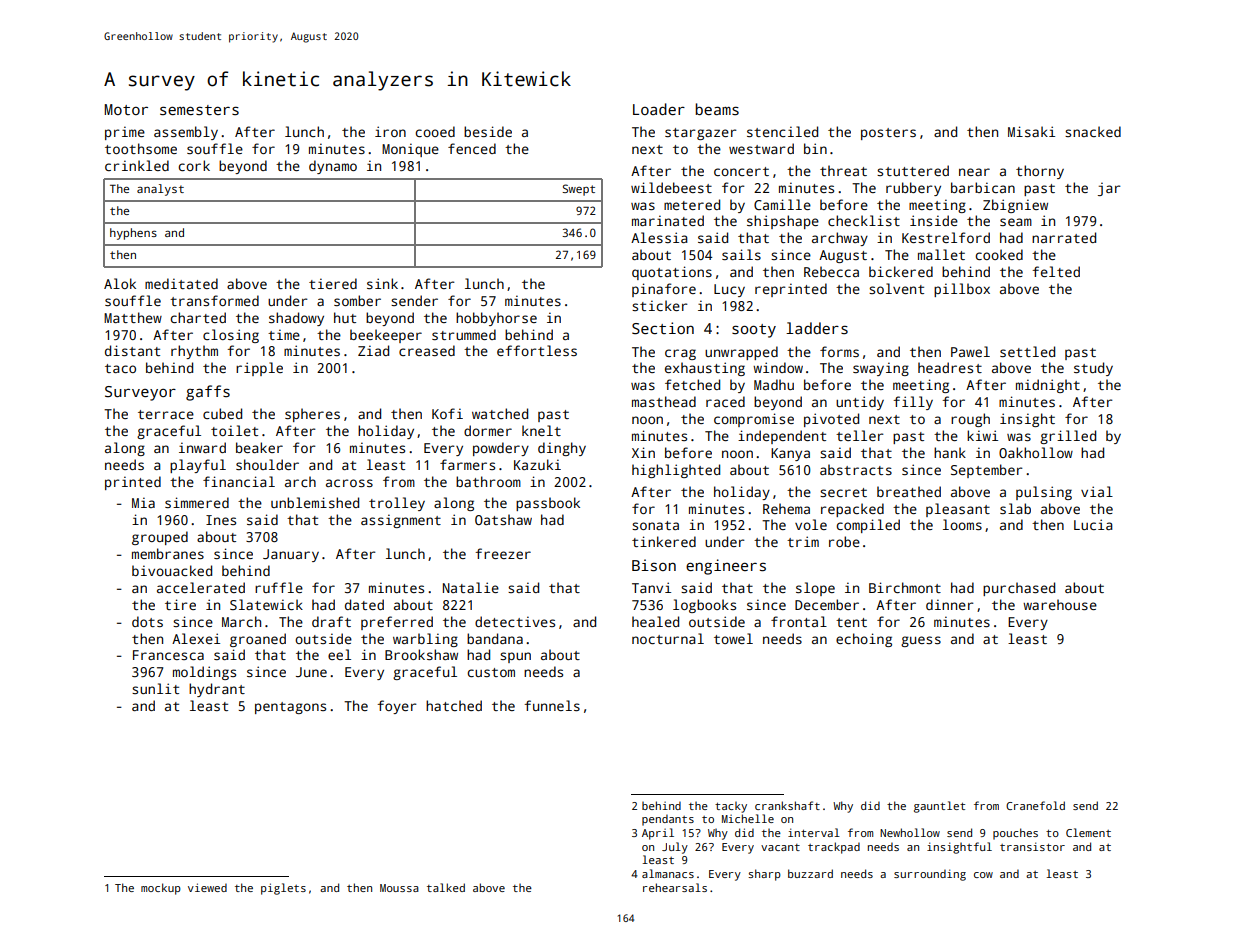 Image resolution: width=1233 pixels, height=952 pixels. Describe the element at coordinates (704, 606) in the screenshot. I see `logbooks` at that location.
